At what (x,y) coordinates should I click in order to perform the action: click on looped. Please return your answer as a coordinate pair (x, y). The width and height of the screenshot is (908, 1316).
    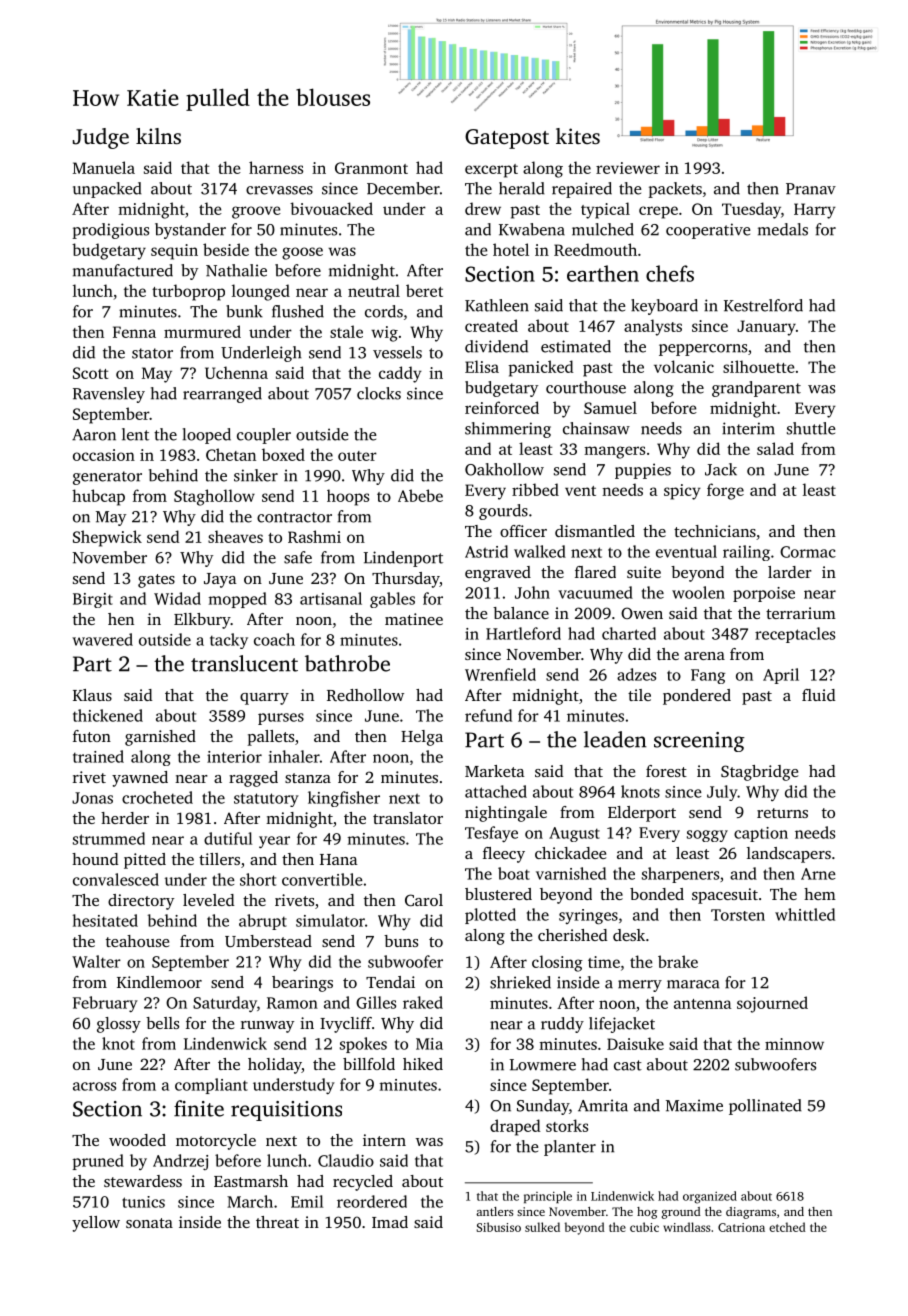
    Looking at the image, I should click on (207, 436).
